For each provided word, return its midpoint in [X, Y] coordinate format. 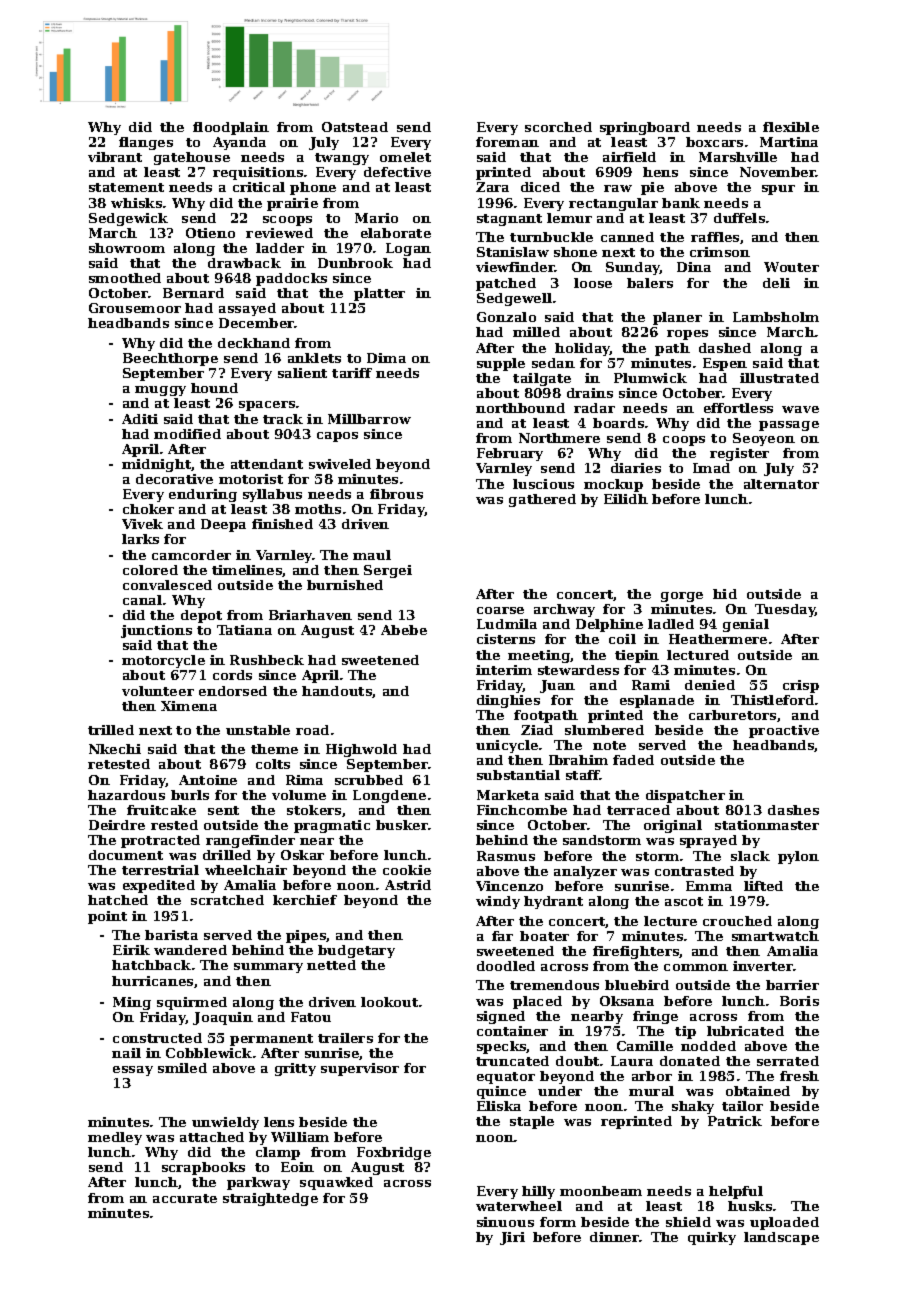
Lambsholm [776, 317]
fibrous [396, 494]
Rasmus [506, 856]
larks [140, 539]
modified [187, 434]
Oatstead [355, 127]
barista [171, 935]
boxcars [714, 142]
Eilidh [626, 499]
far [502, 936]
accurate [185, 1198]
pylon [798, 857]
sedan [553, 363]
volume [299, 795]
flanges [146, 143]
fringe [655, 1017]
